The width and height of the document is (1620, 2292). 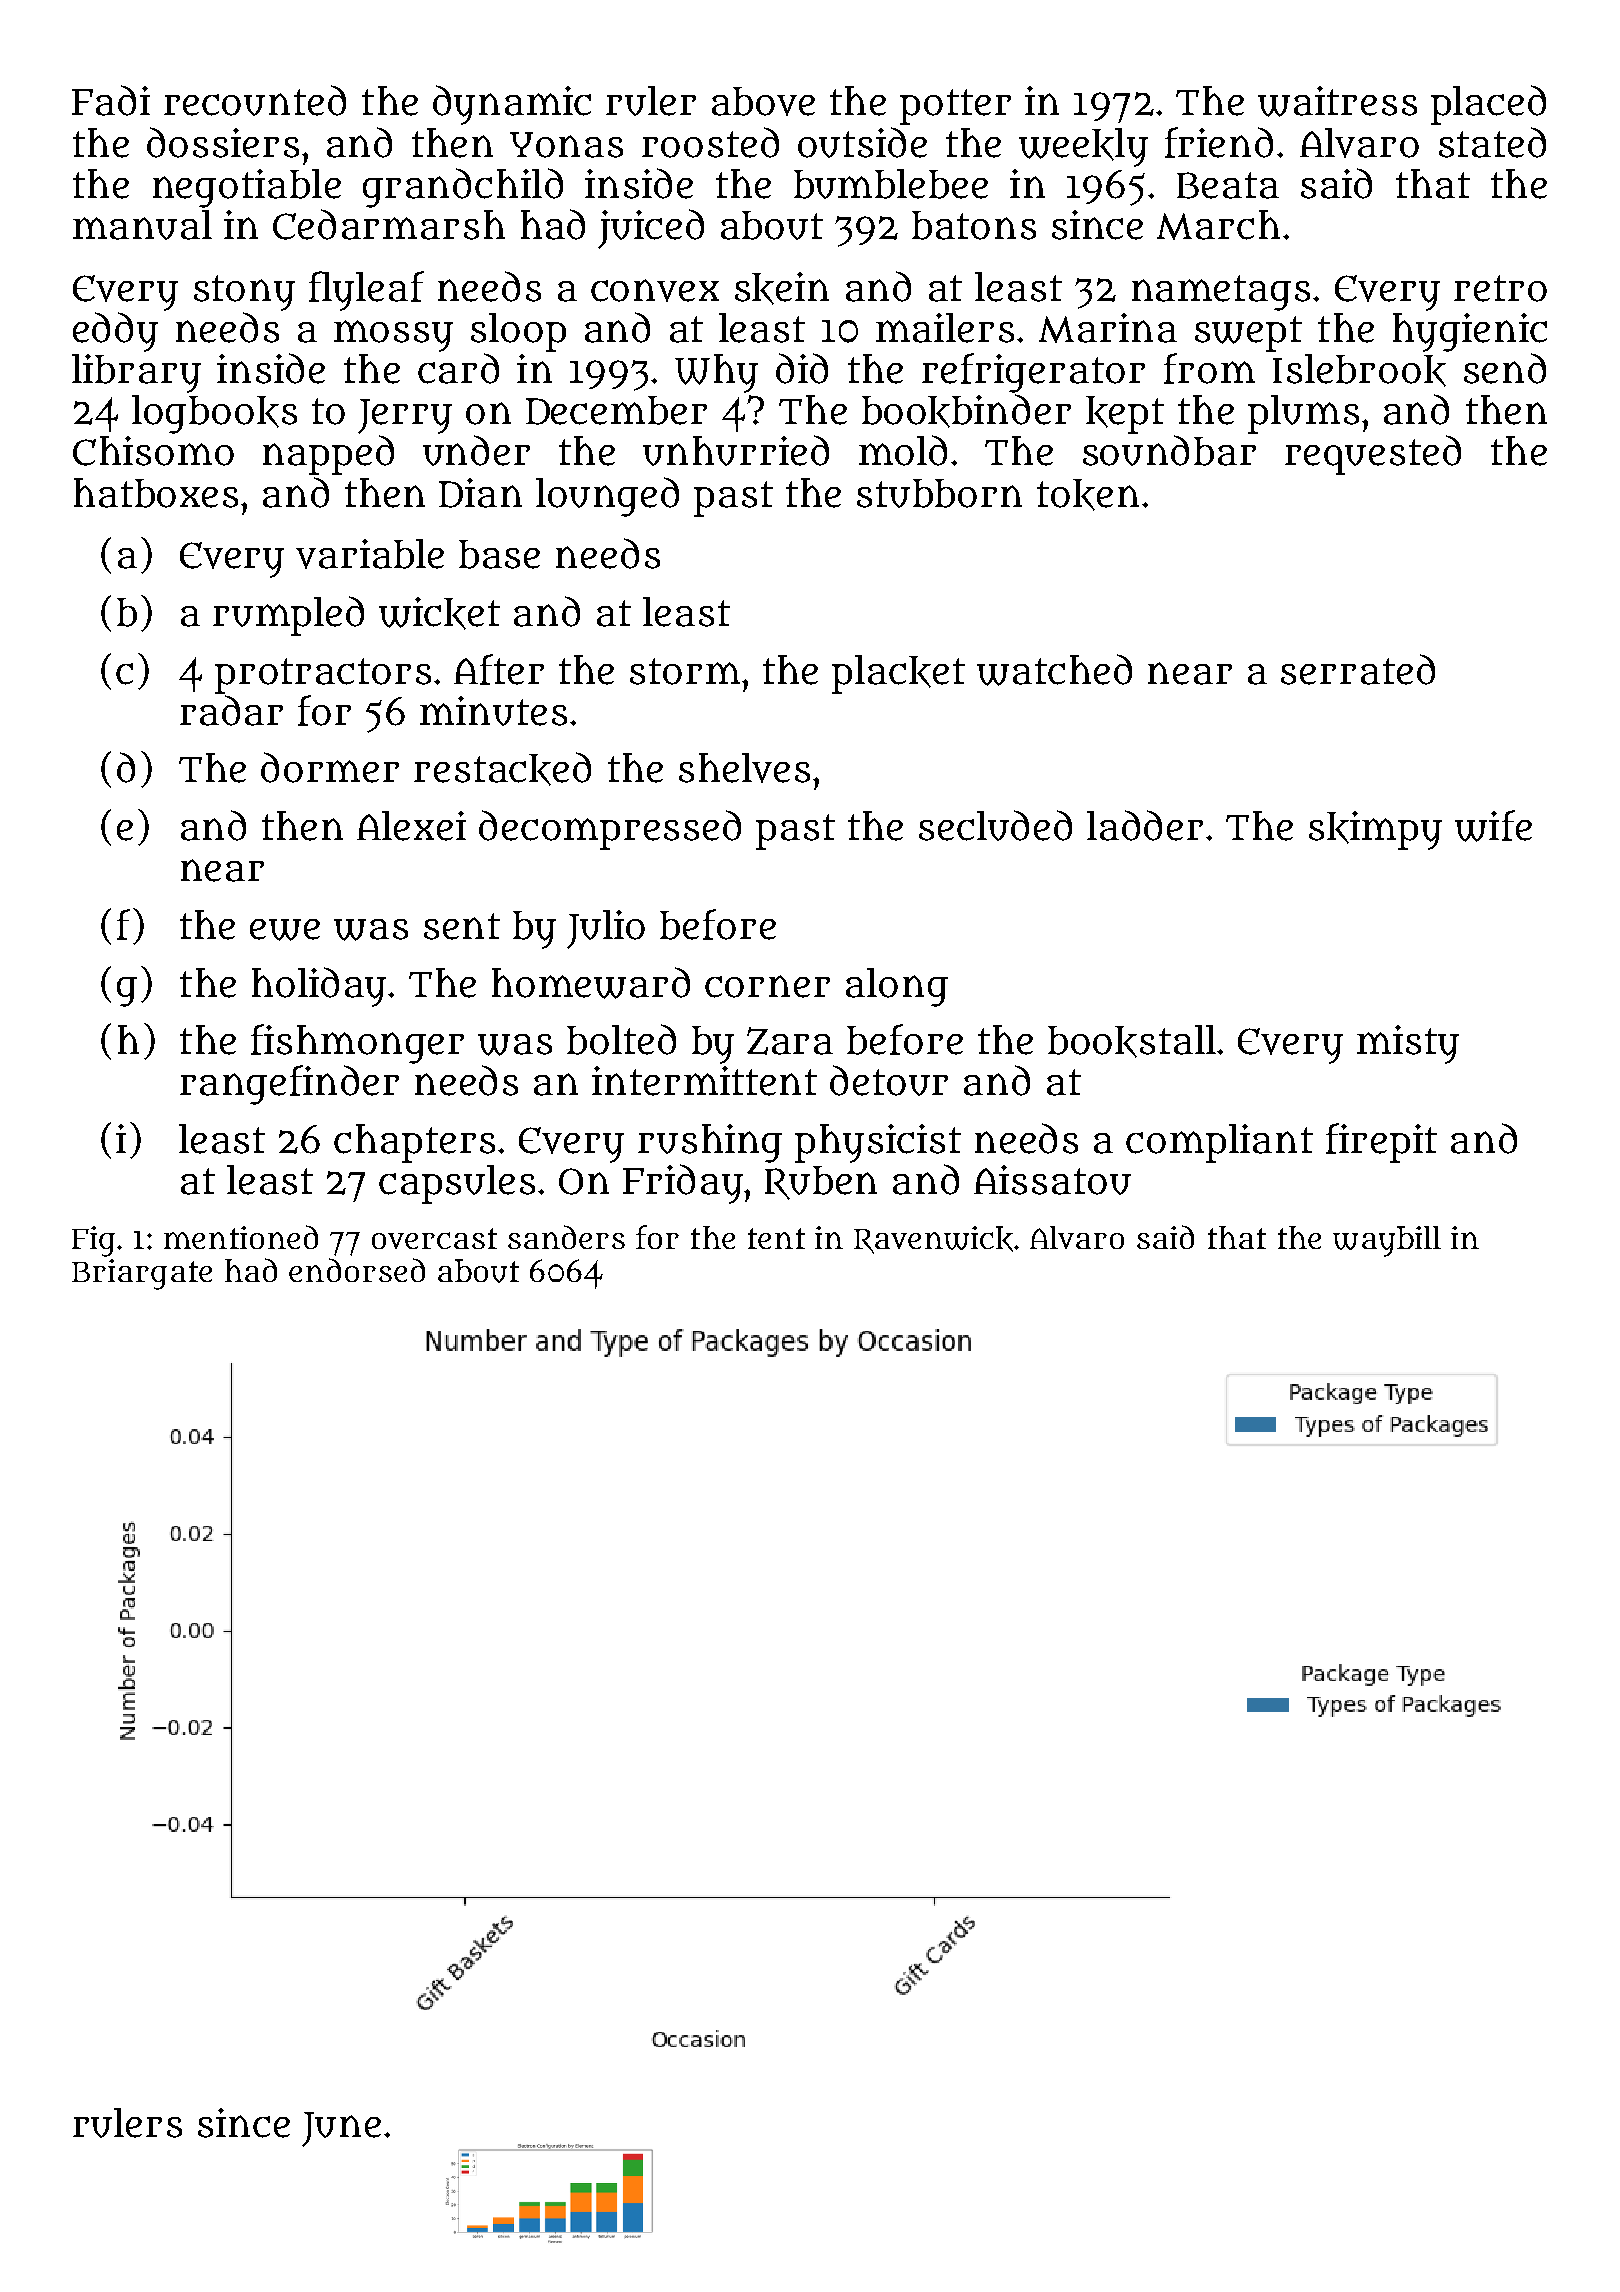 What do you see at coordinates (1387, 1241) in the document?
I see `waybill` at bounding box center [1387, 1241].
